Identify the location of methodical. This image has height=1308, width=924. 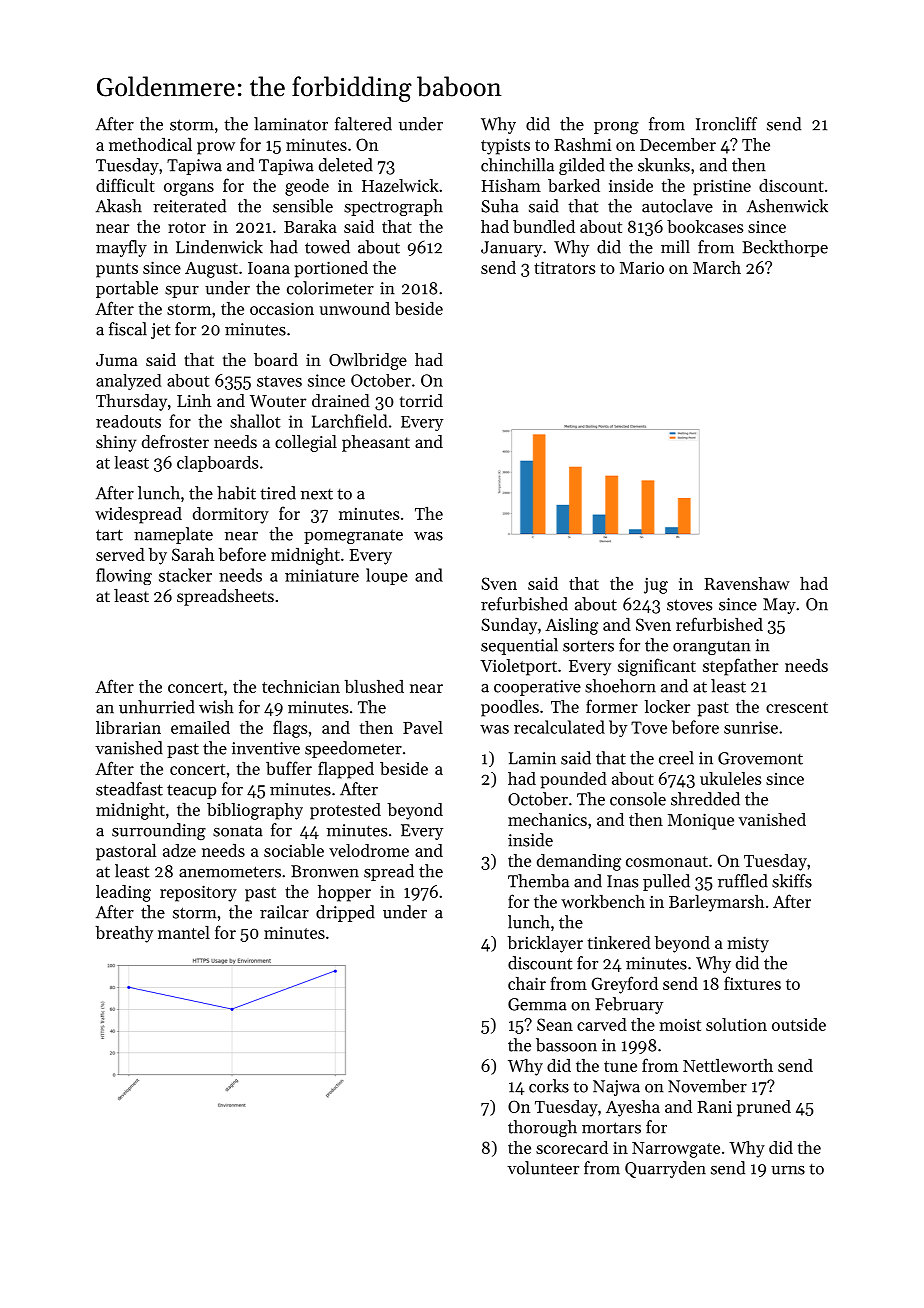
(150, 144).
